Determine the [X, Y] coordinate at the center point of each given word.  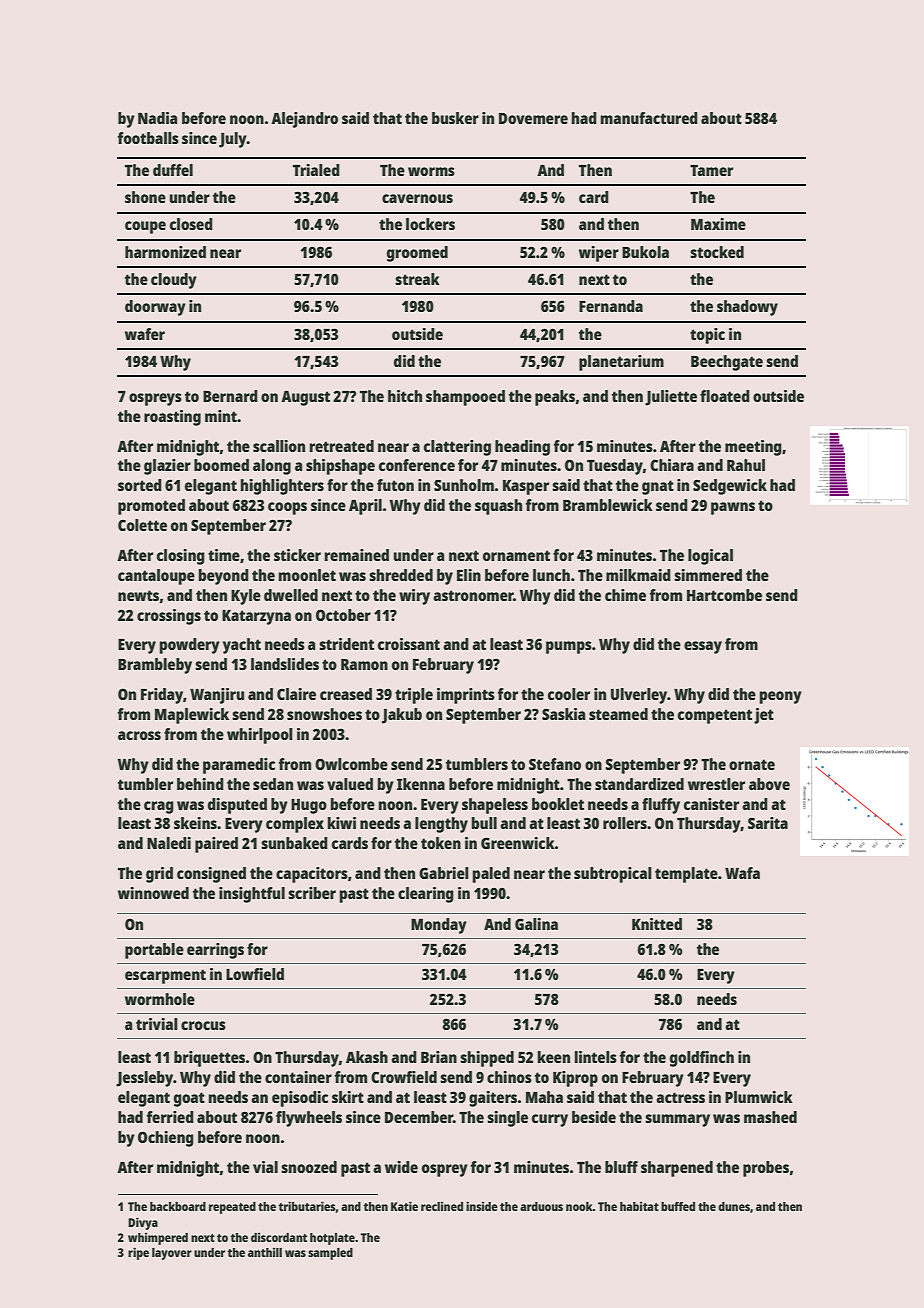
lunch [551, 575]
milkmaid [638, 575]
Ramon [364, 664]
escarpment [165, 976]
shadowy [747, 308]
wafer [145, 334]
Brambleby [155, 666]
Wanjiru [217, 696]
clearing [426, 895]
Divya [143, 1223]
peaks [555, 398]
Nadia [157, 118]
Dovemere [533, 118]
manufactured [649, 118]
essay [703, 647]
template [686, 875]
